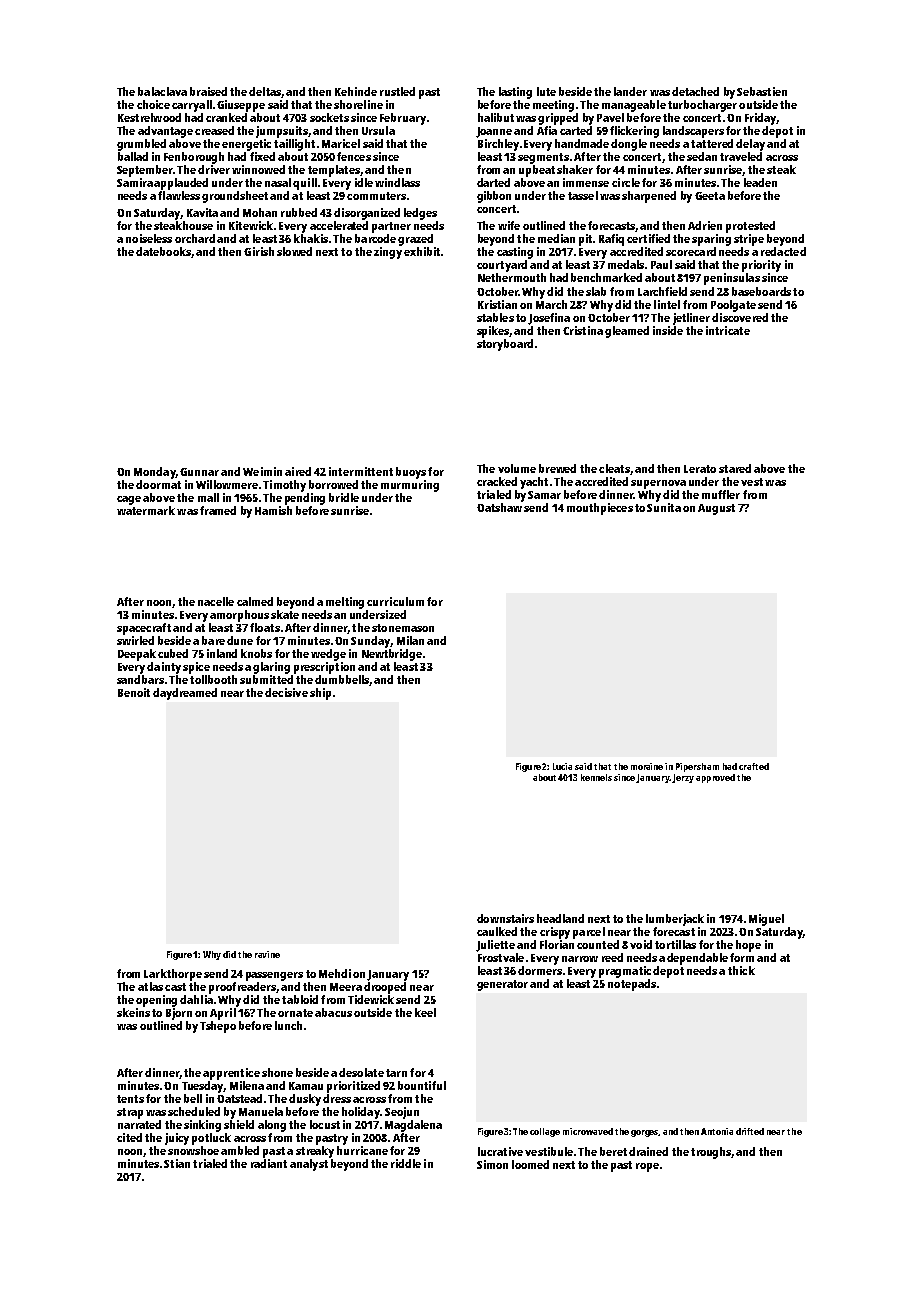 The height and width of the document is (1308, 924). What do you see at coordinates (783, 251) in the document?
I see `redacted` at bounding box center [783, 251].
